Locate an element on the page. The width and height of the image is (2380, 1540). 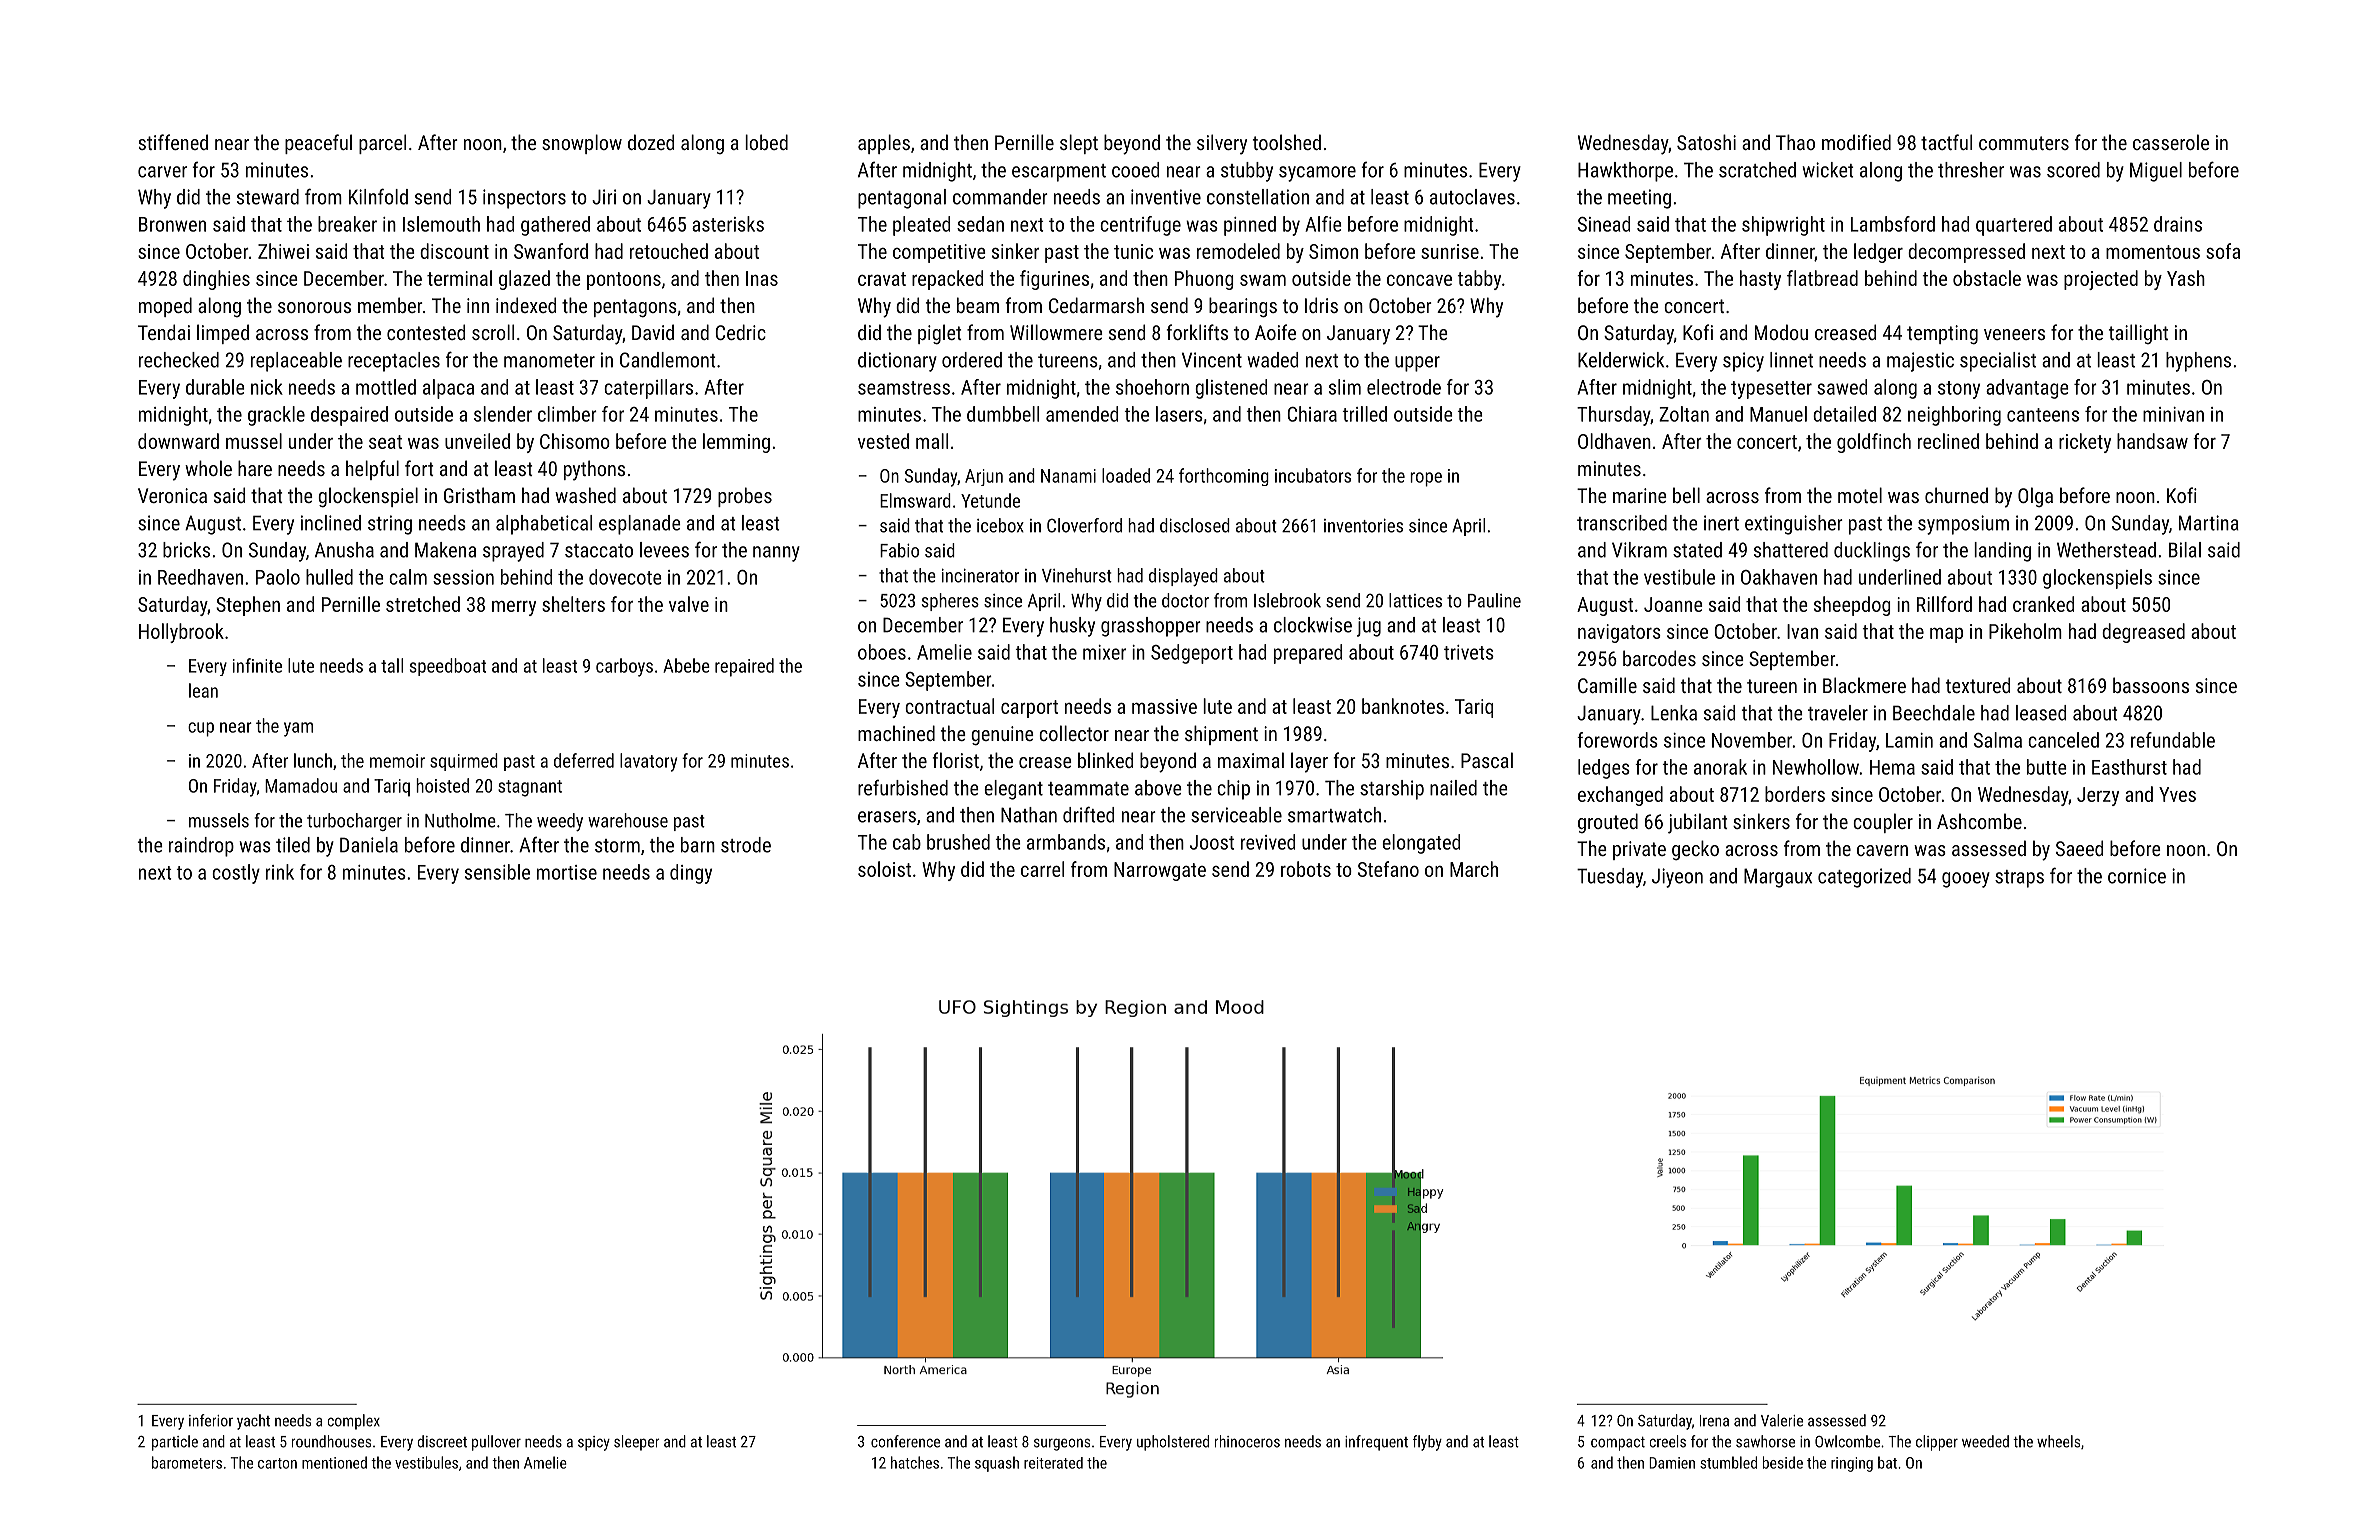
soloist is located at coordinates (884, 869).
